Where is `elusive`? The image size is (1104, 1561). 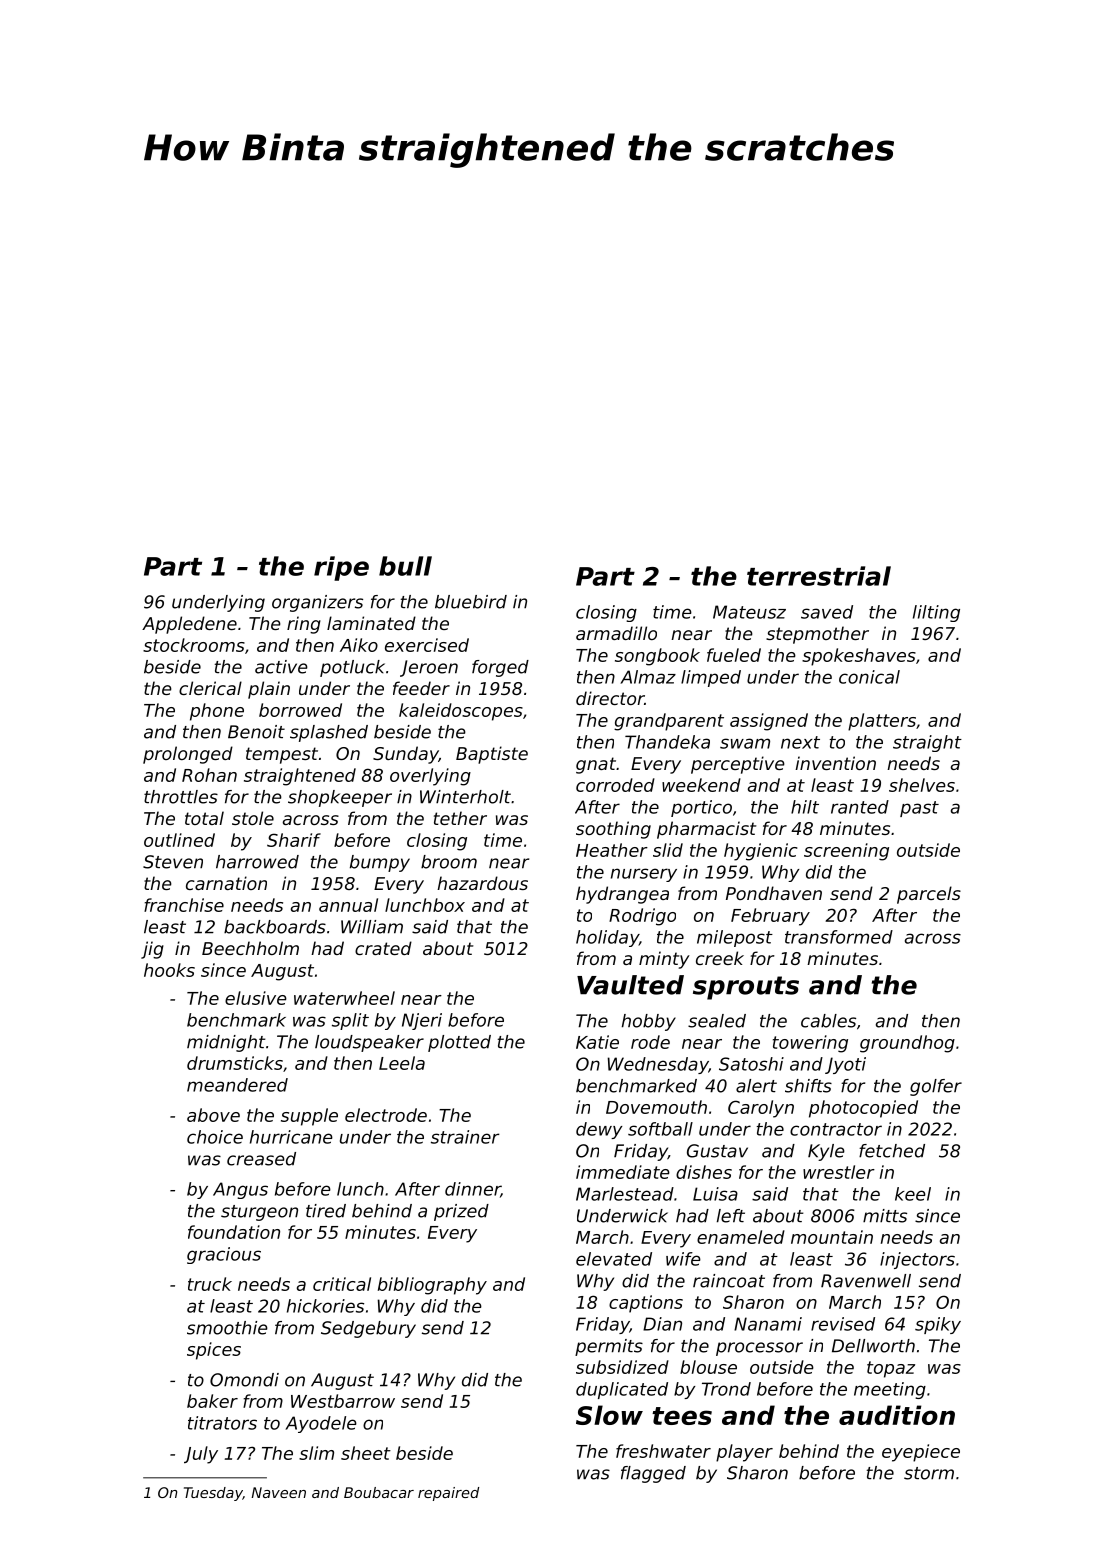 elusive is located at coordinates (256, 998).
